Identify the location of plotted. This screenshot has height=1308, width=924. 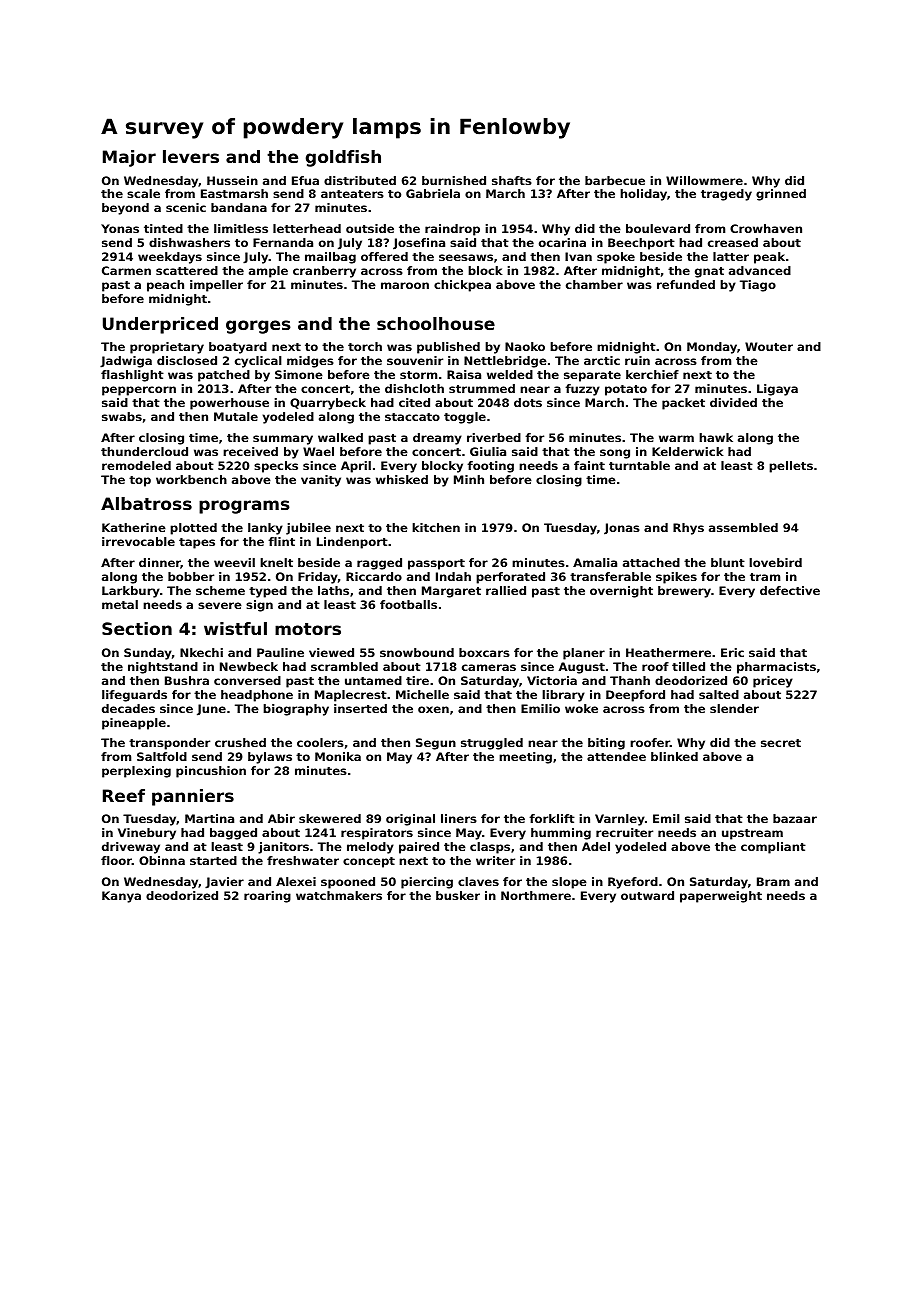
(193, 529).
